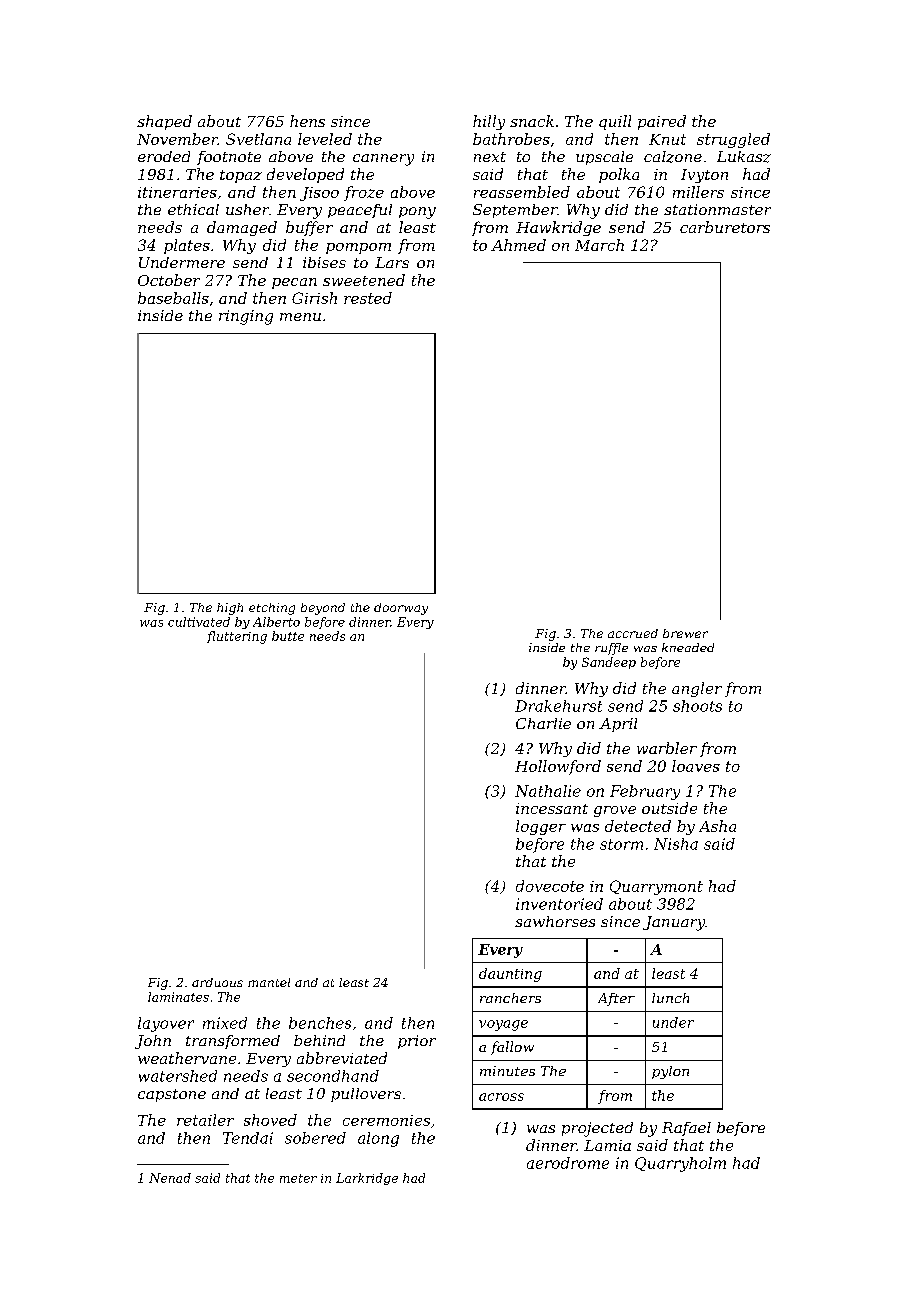 Image resolution: width=908 pixels, height=1316 pixels. Describe the element at coordinates (164, 122) in the page. I see `shaped` at that location.
